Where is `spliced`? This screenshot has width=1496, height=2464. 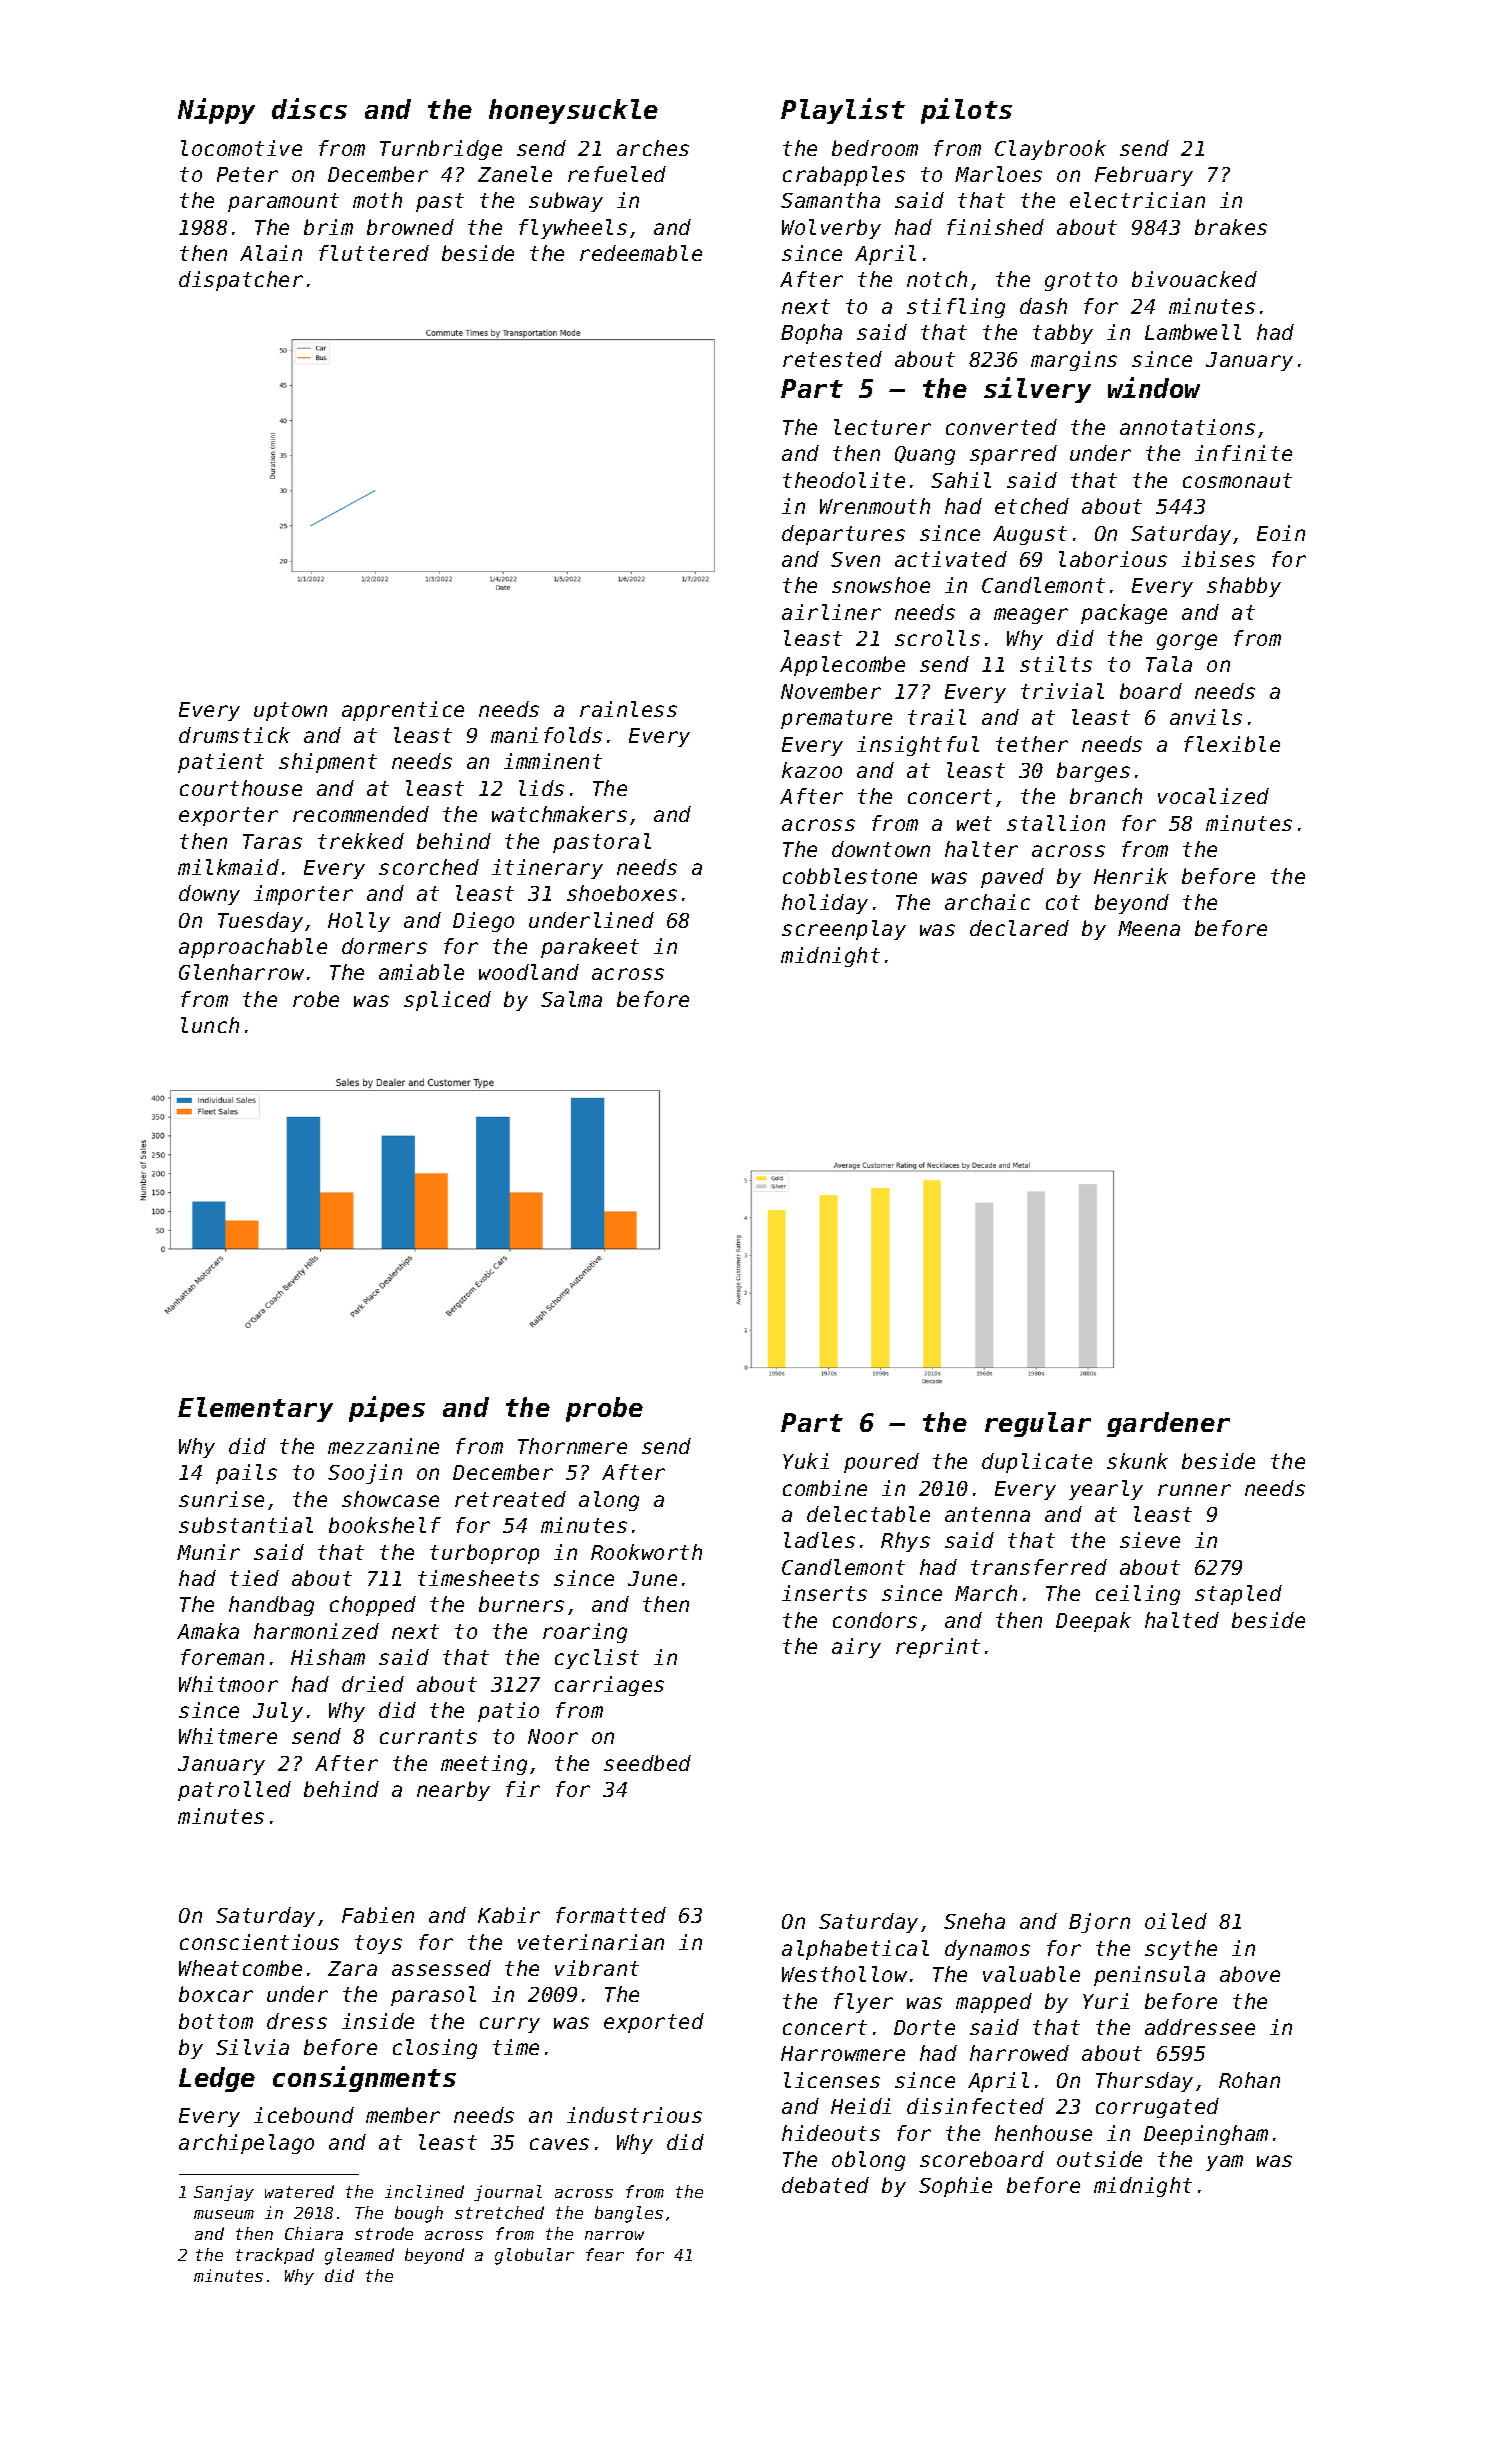 spliced is located at coordinates (447, 1001).
